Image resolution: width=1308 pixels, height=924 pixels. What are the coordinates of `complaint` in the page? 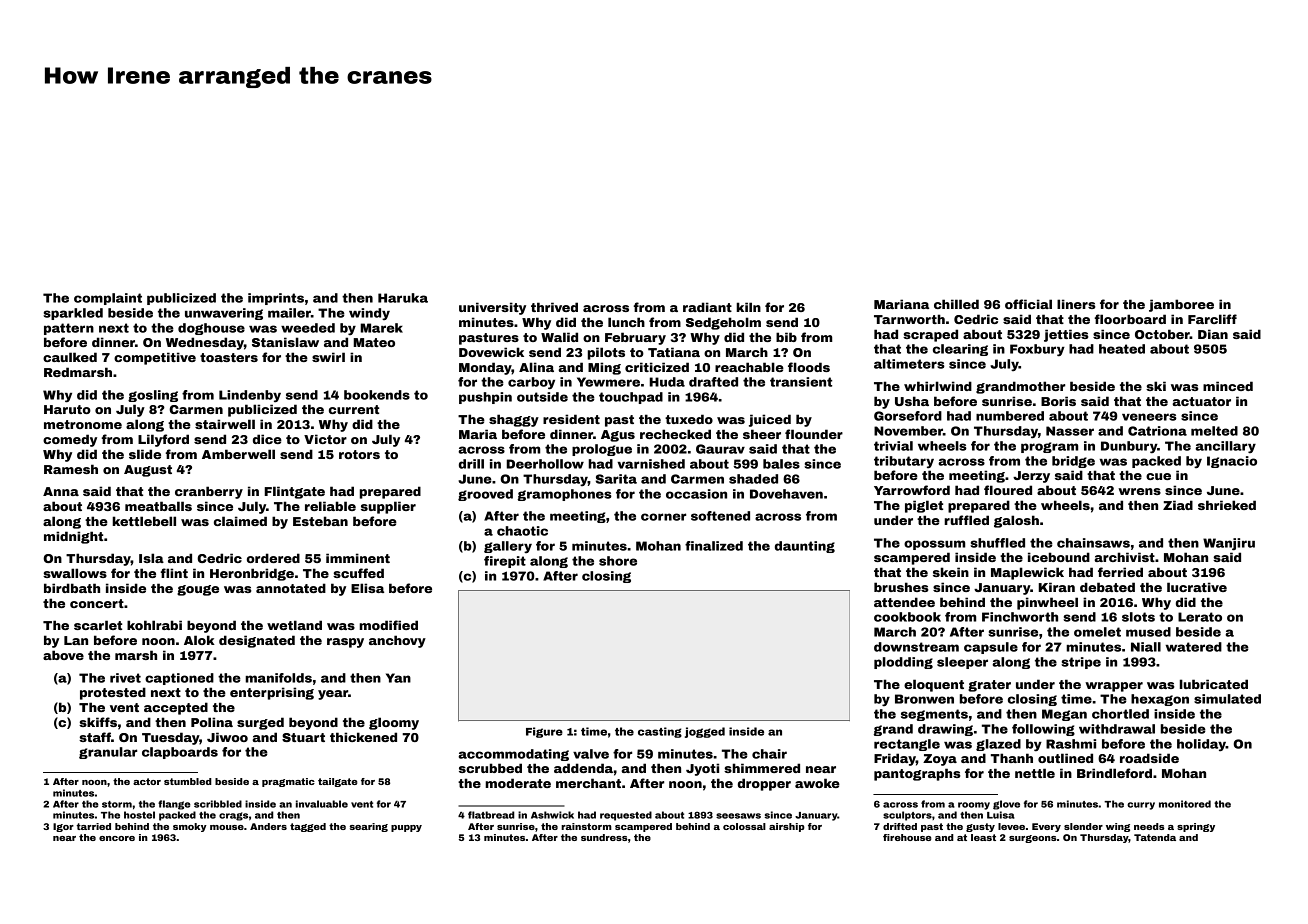 It's located at (108, 299).
